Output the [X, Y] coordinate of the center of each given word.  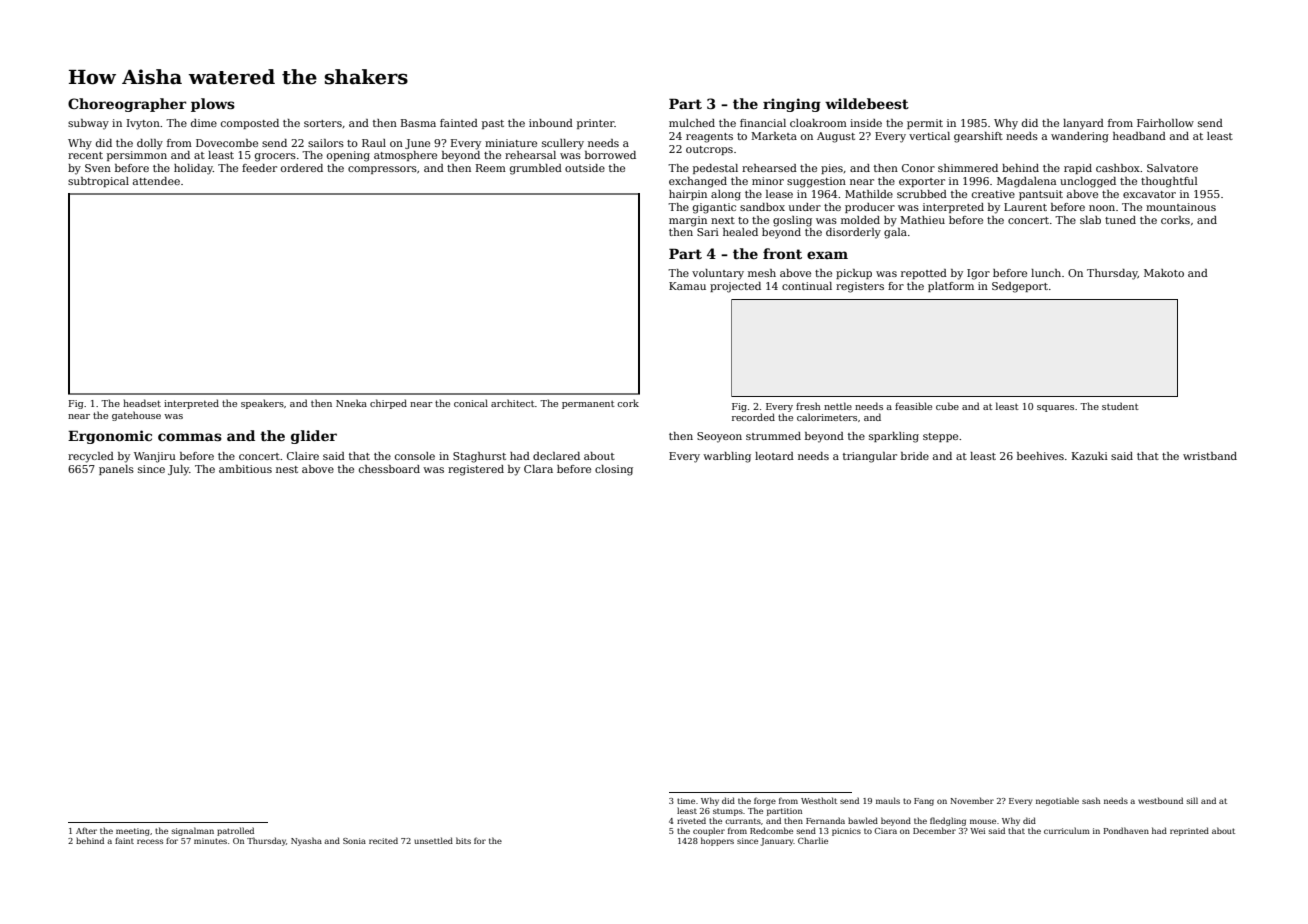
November [972, 800]
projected [735, 287]
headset [142, 403]
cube [947, 406]
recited [383, 840]
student [1120, 406]
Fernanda [825, 820]
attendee [156, 181]
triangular [870, 457]
